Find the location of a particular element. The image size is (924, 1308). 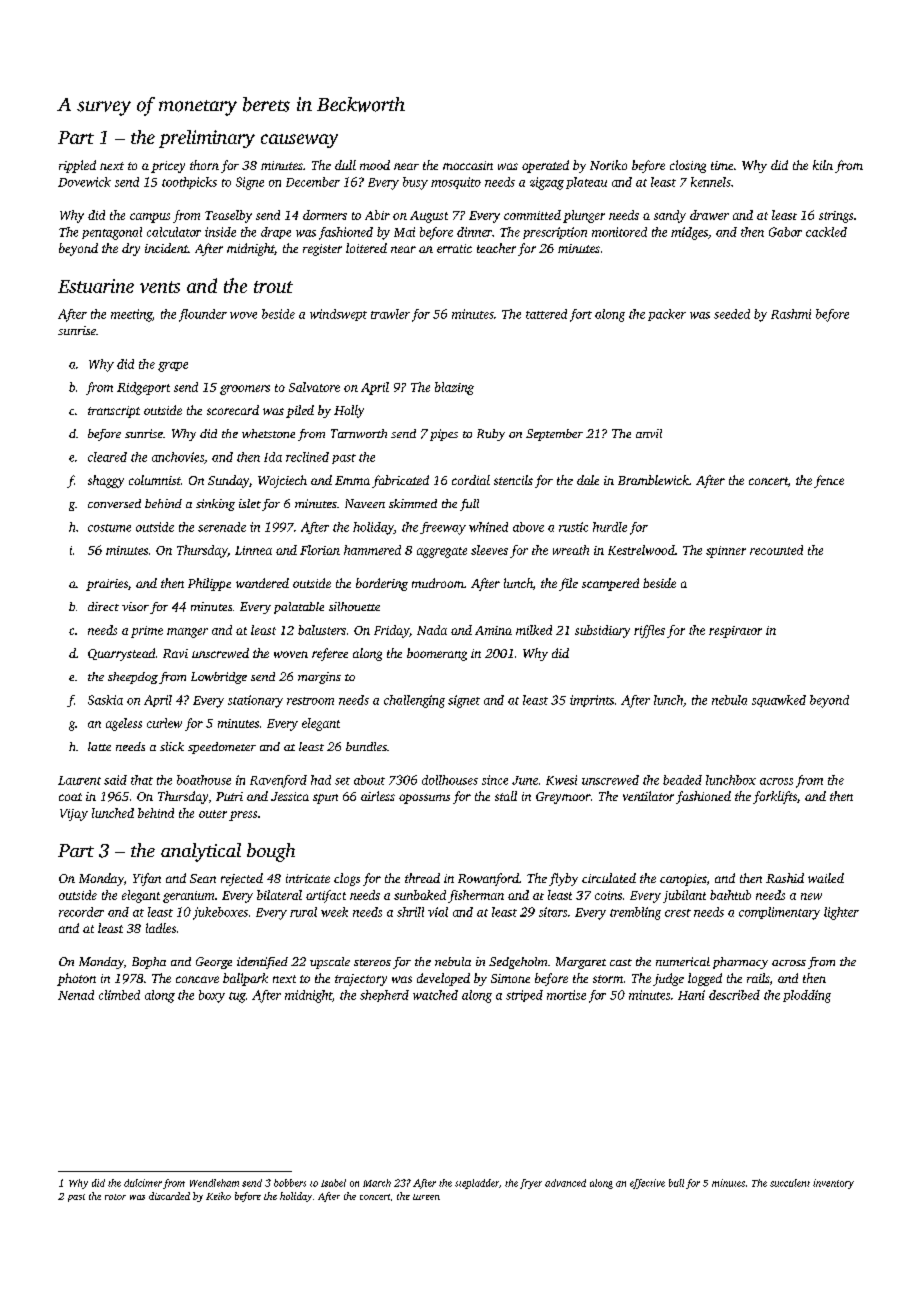

stencils is located at coordinates (513, 480).
